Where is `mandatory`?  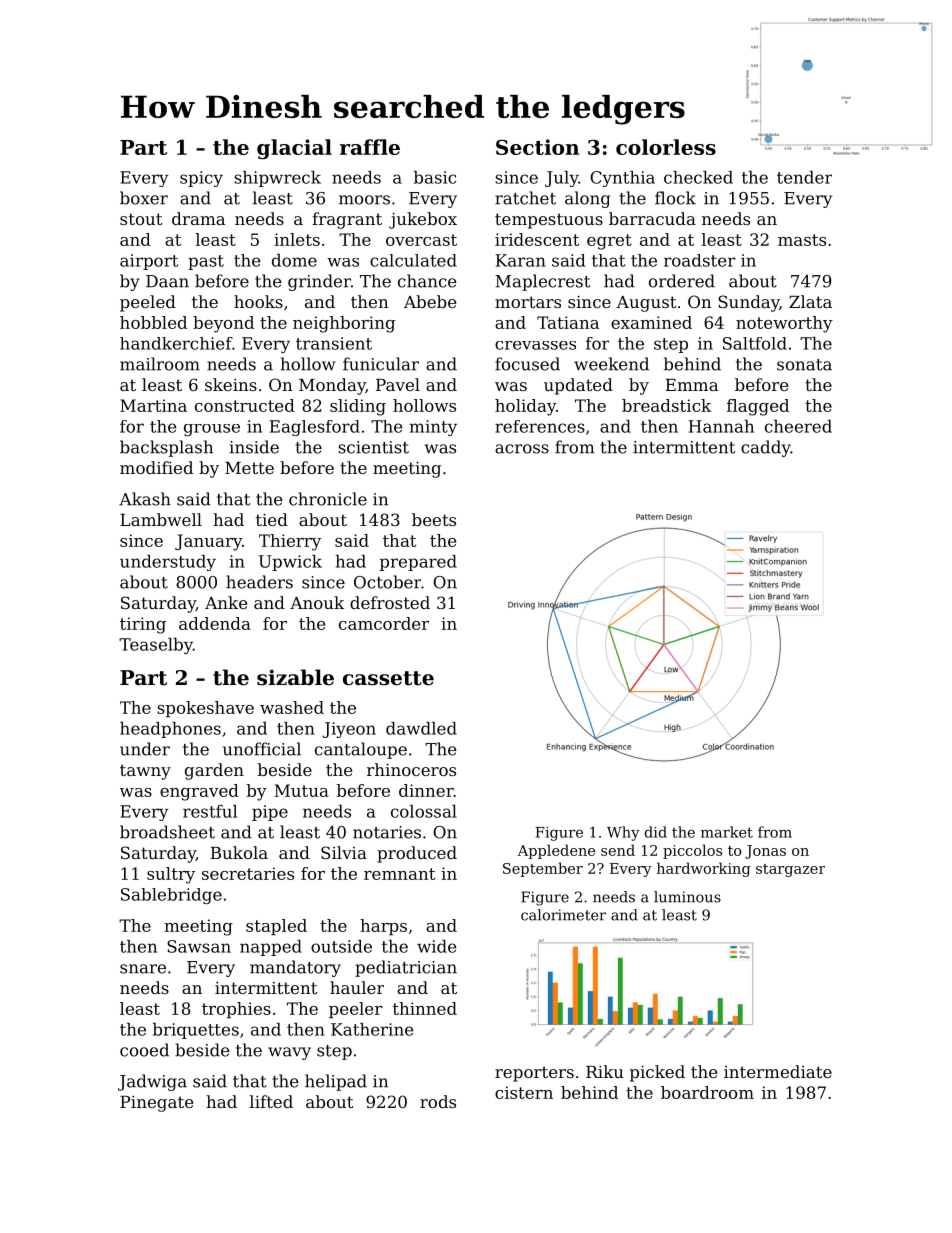
mandatory is located at coordinates (295, 968).
